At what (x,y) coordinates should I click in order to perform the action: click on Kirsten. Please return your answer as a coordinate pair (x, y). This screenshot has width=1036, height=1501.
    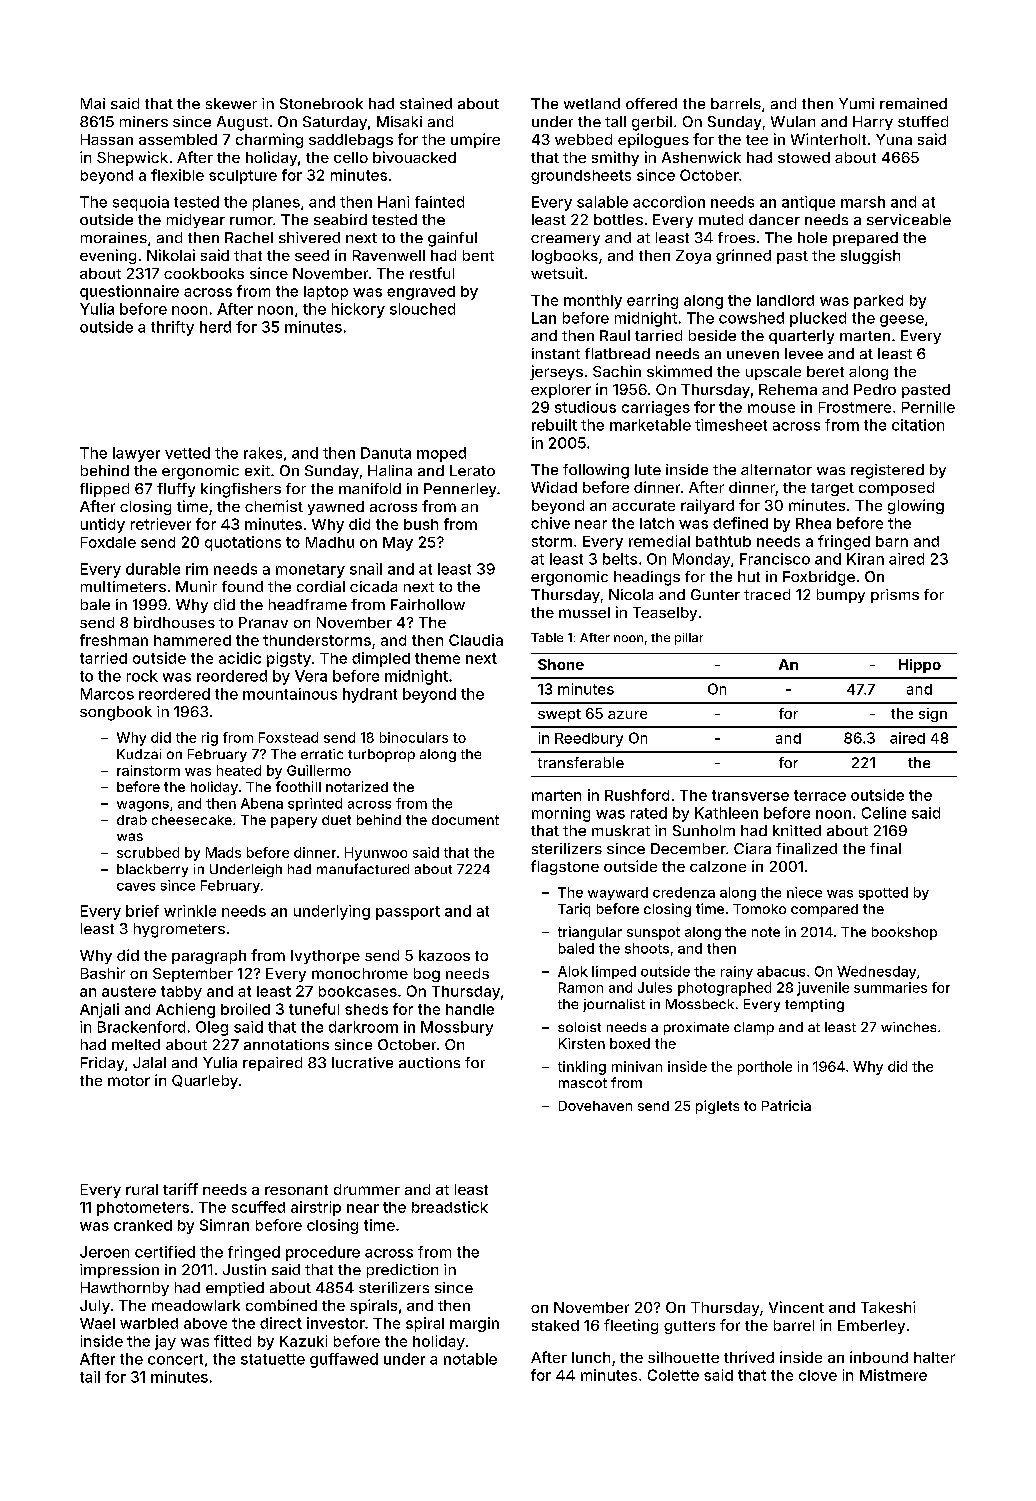
    Looking at the image, I should click on (582, 1043).
